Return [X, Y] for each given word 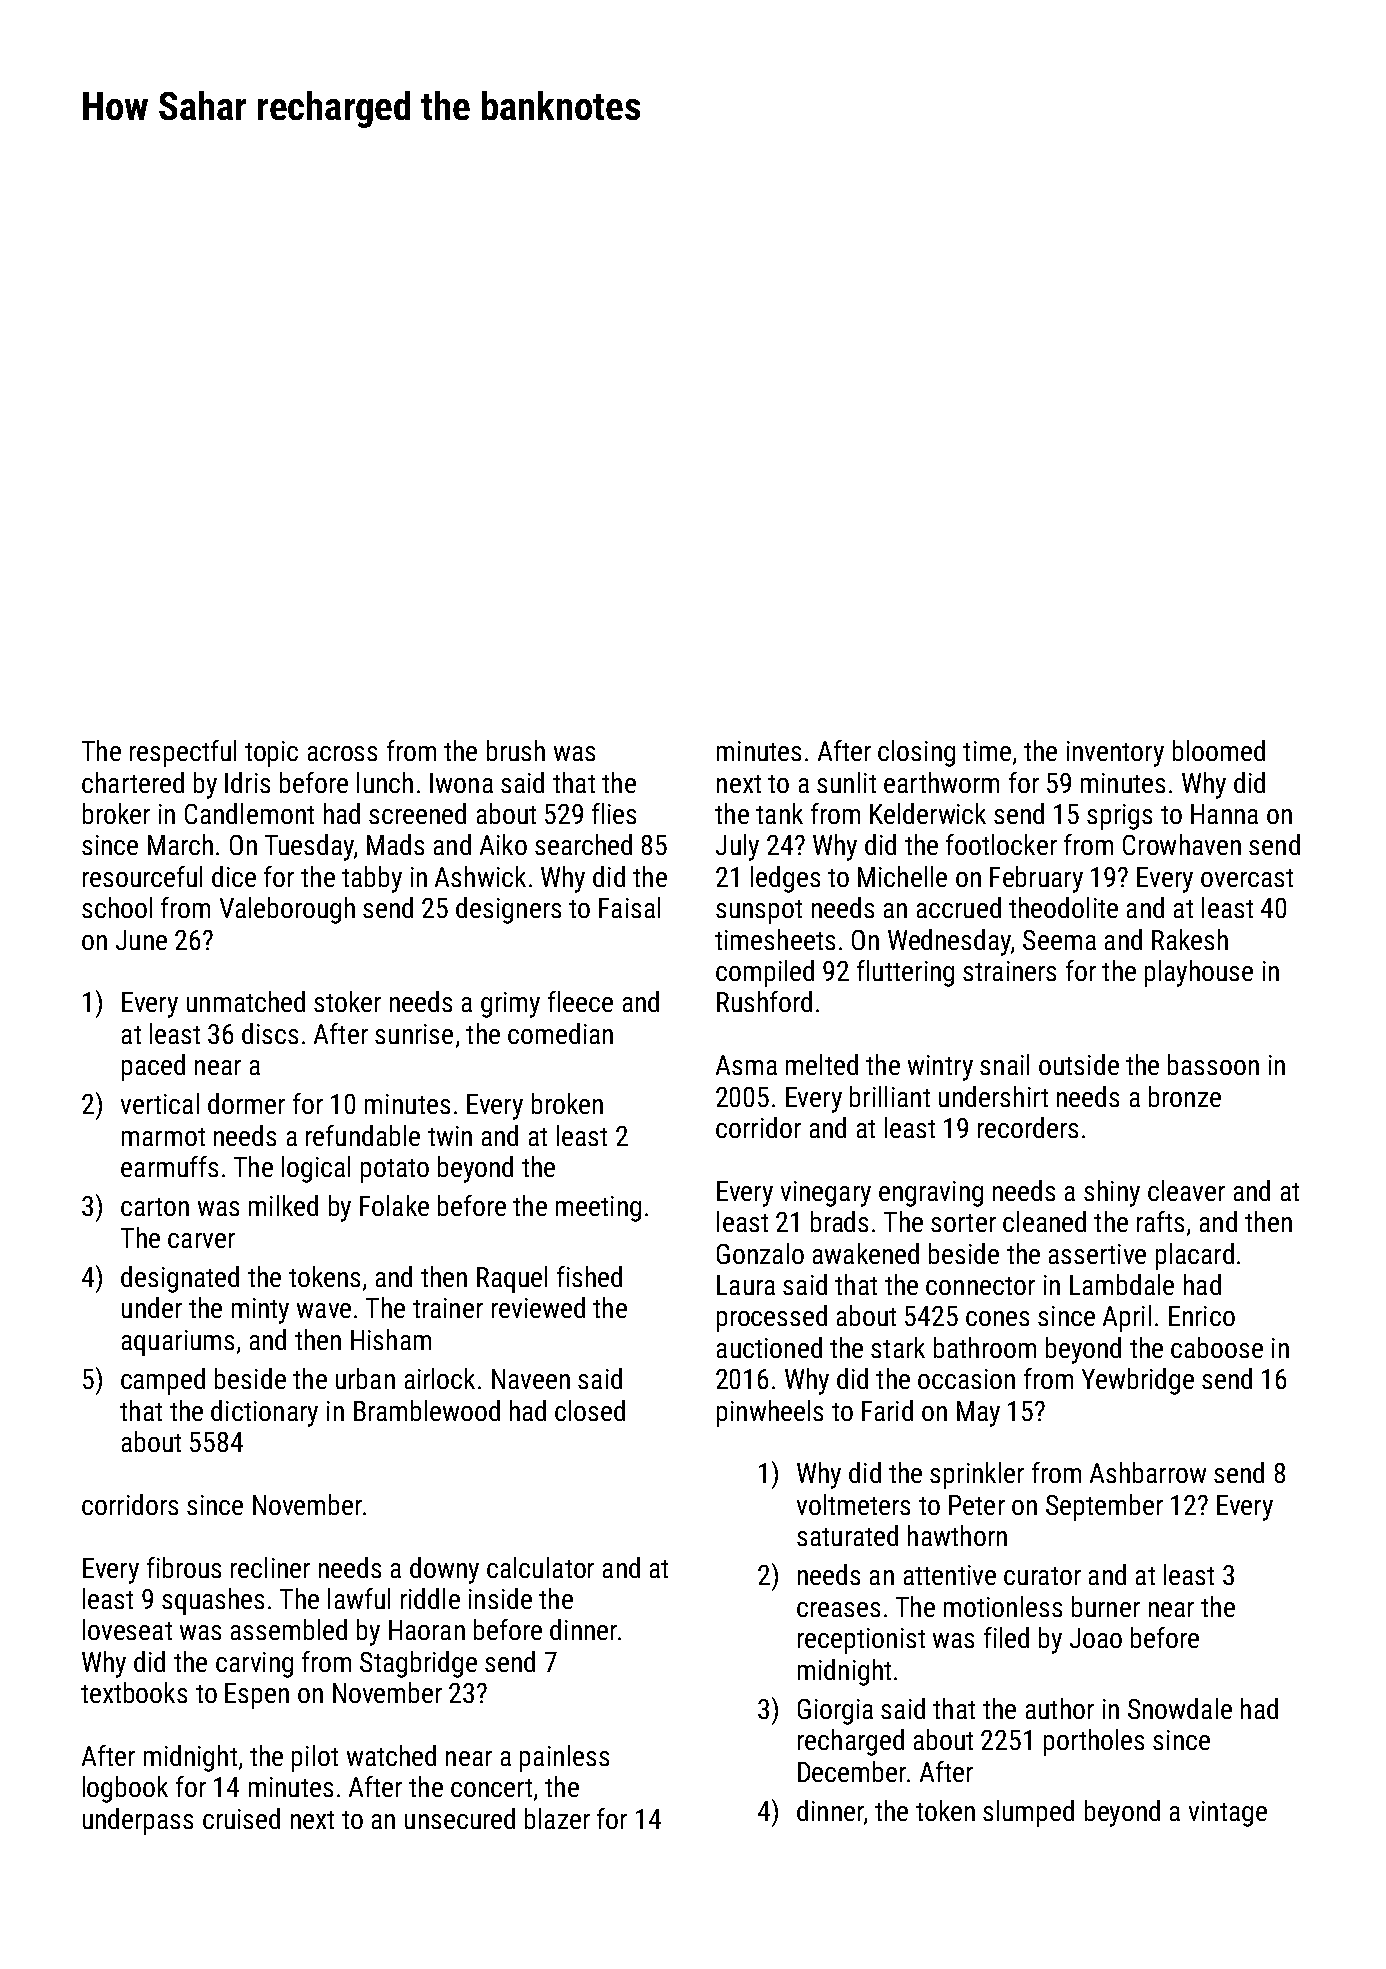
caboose [1217, 1347]
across [342, 753]
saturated [847, 1535]
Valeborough [287, 910]
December [852, 1771]
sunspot [759, 912]
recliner [270, 1567]
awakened [866, 1253]
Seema [1059, 940]
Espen [257, 1696]
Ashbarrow [1148, 1472]
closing [916, 753]
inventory [1115, 754]
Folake [394, 1205]
